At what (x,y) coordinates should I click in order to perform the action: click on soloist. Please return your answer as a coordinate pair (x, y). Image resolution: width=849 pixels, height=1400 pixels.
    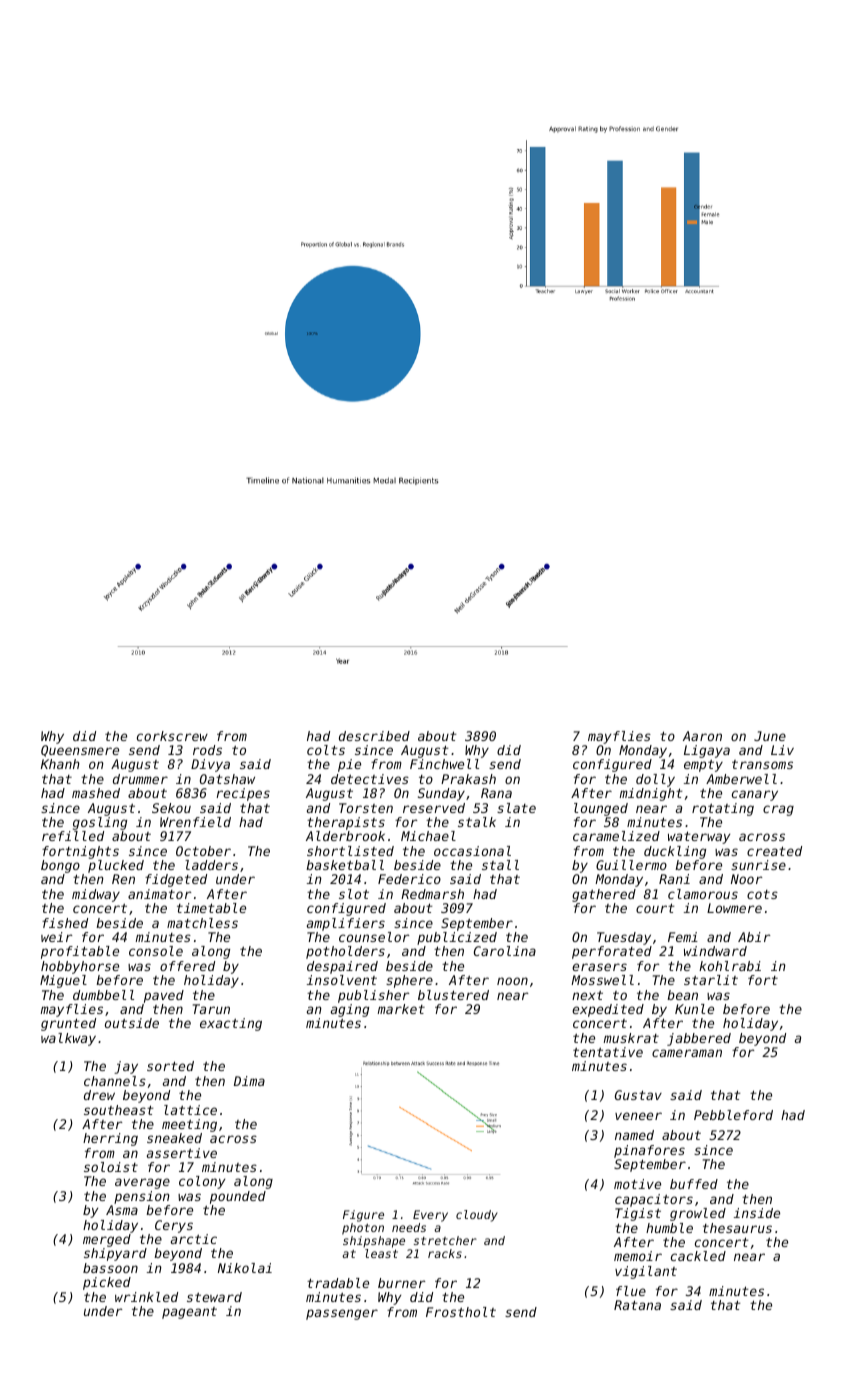
    Looking at the image, I should click on (111, 1167).
